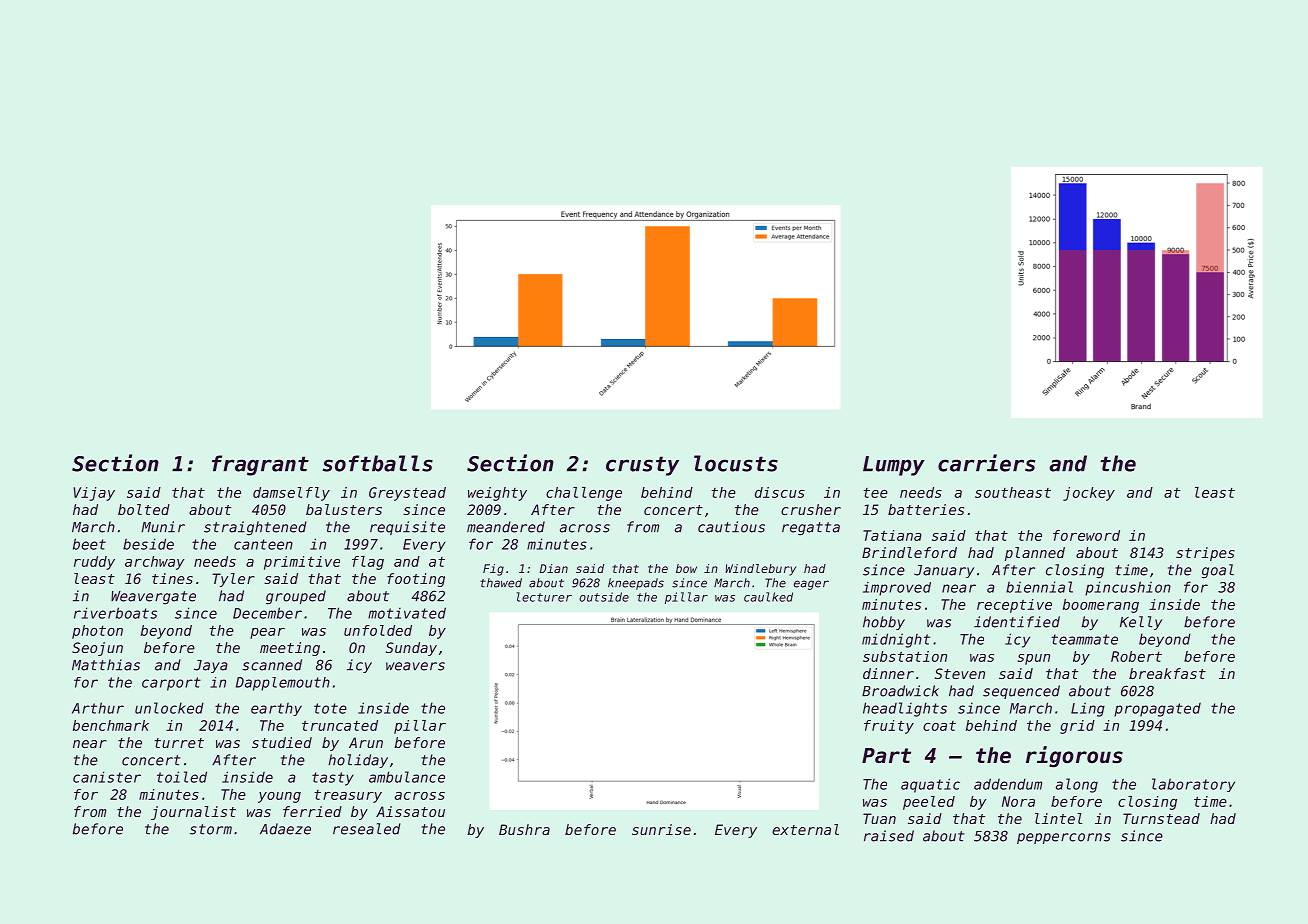 The image size is (1308, 924). I want to click on crusty, so click(642, 466).
